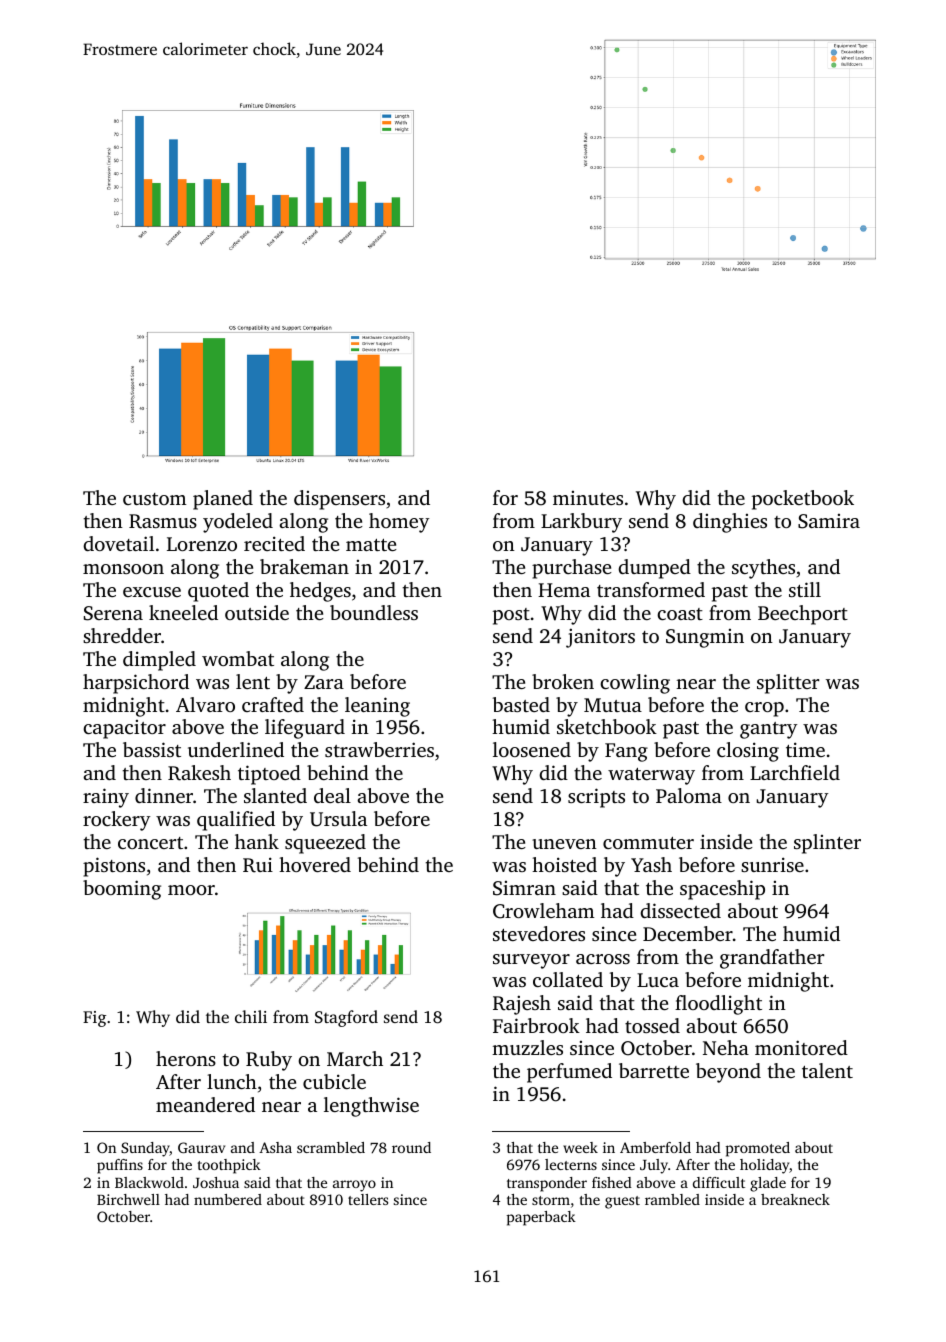  Describe the element at coordinates (136, 684) in the screenshot. I see `harpsichord` at that location.
